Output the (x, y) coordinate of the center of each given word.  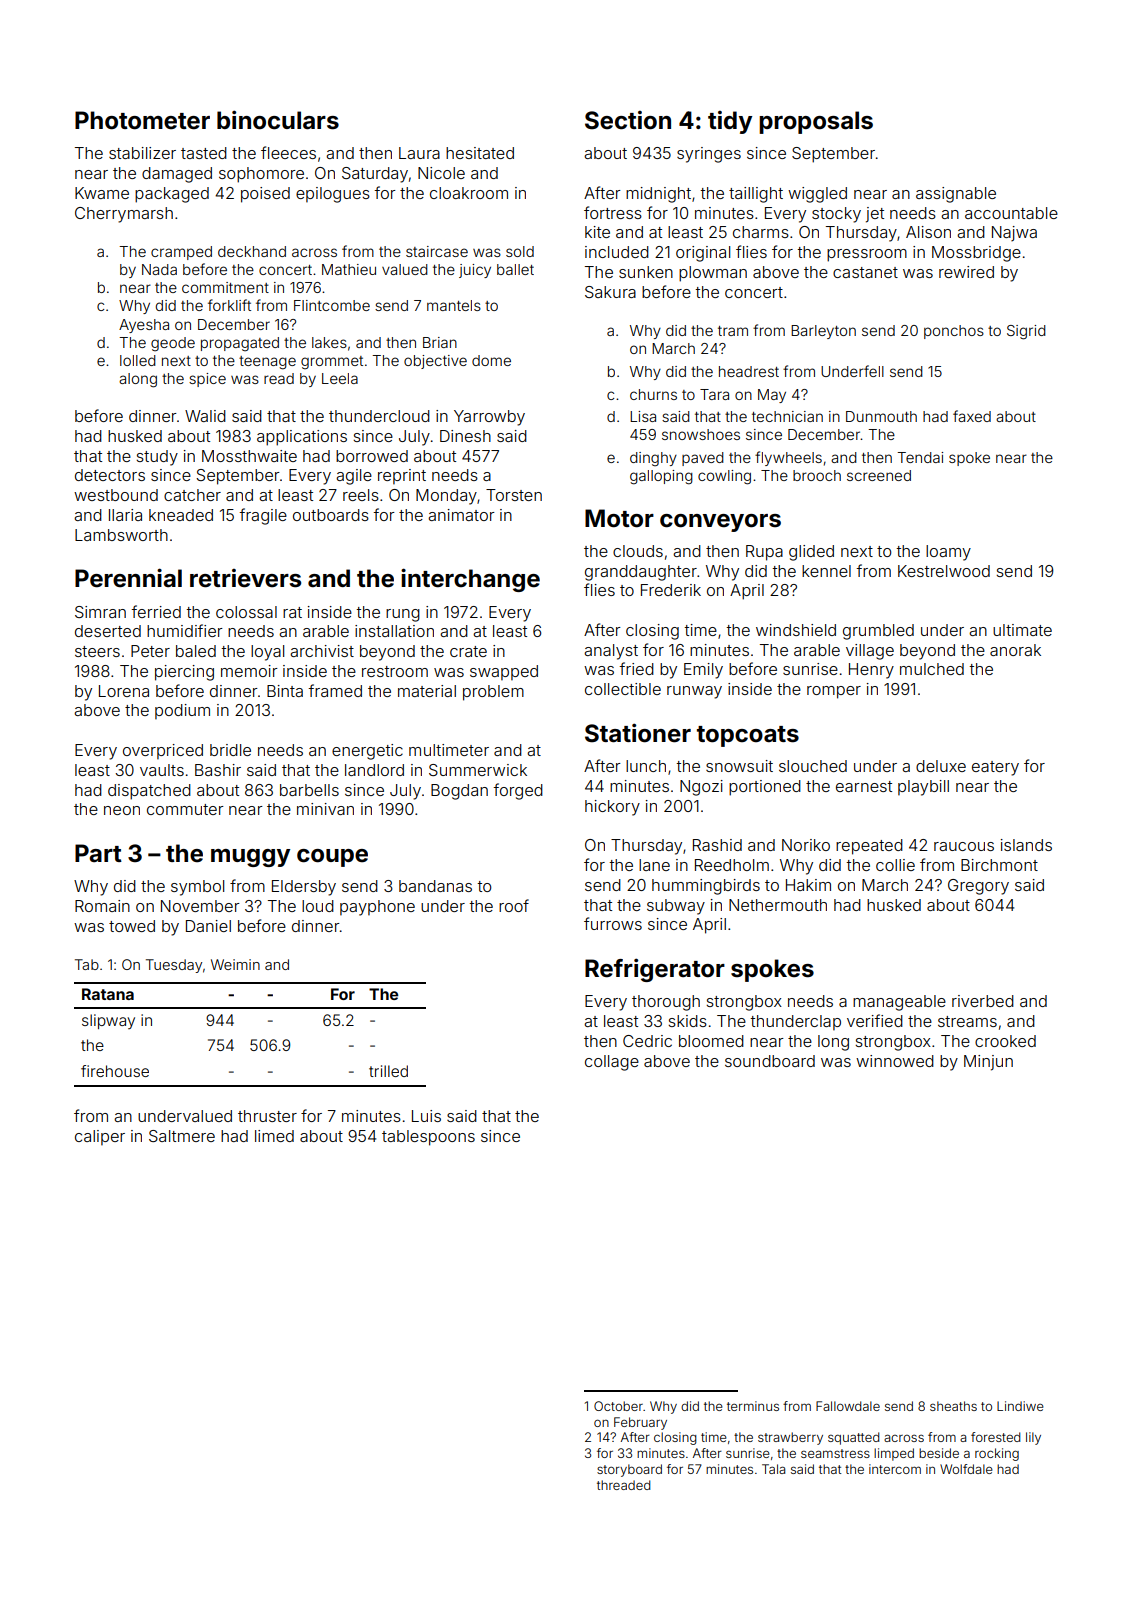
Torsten (514, 495)
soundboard (770, 1061)
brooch (817, 475)
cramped (181, 253)
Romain (102, 906)
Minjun (988, 1063)
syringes (709, 155)
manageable (899, 1003)
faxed (972, 416)
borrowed (372, 456)
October (618, 1406)
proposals (816, 122)
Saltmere (182, 1136)
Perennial (128, 578)
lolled (138, 360)
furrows (613, 923)
